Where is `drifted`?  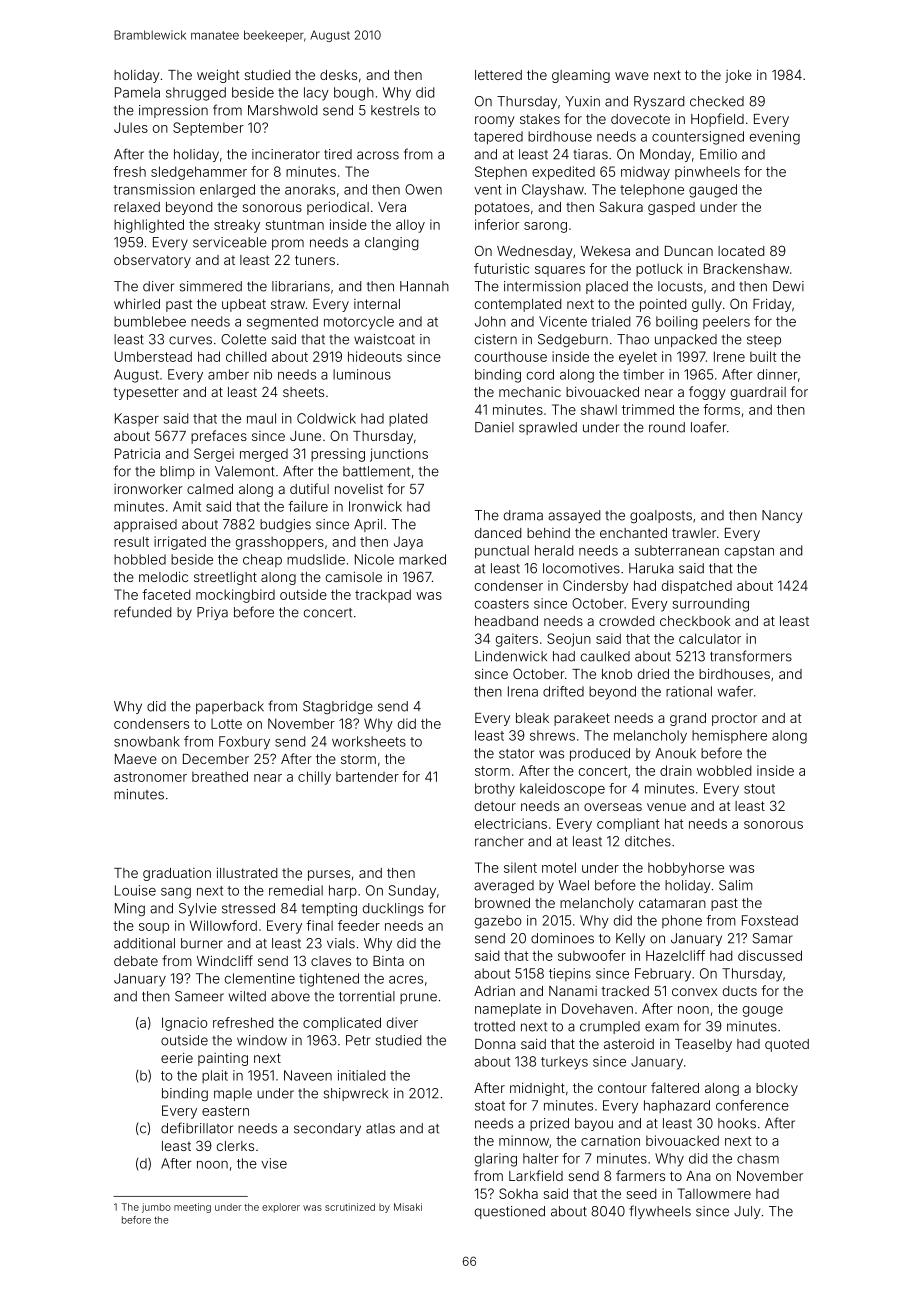 drifted is located at coordinates (563, 691).
